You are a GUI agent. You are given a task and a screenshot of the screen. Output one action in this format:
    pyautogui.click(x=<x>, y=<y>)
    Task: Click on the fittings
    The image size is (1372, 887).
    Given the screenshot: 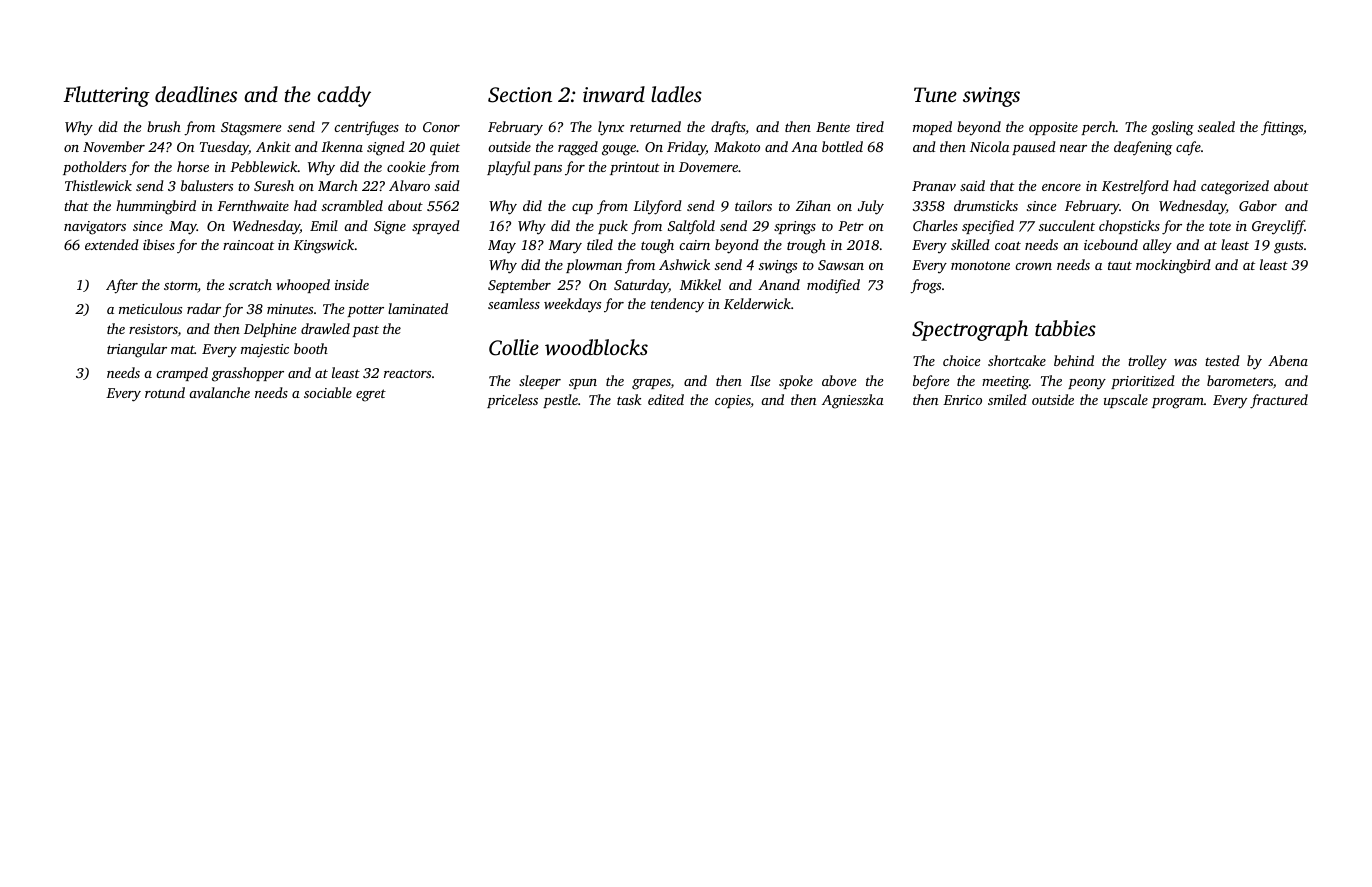 What is the action you would take?
    pyautogui.click(x=1282, y=128)
